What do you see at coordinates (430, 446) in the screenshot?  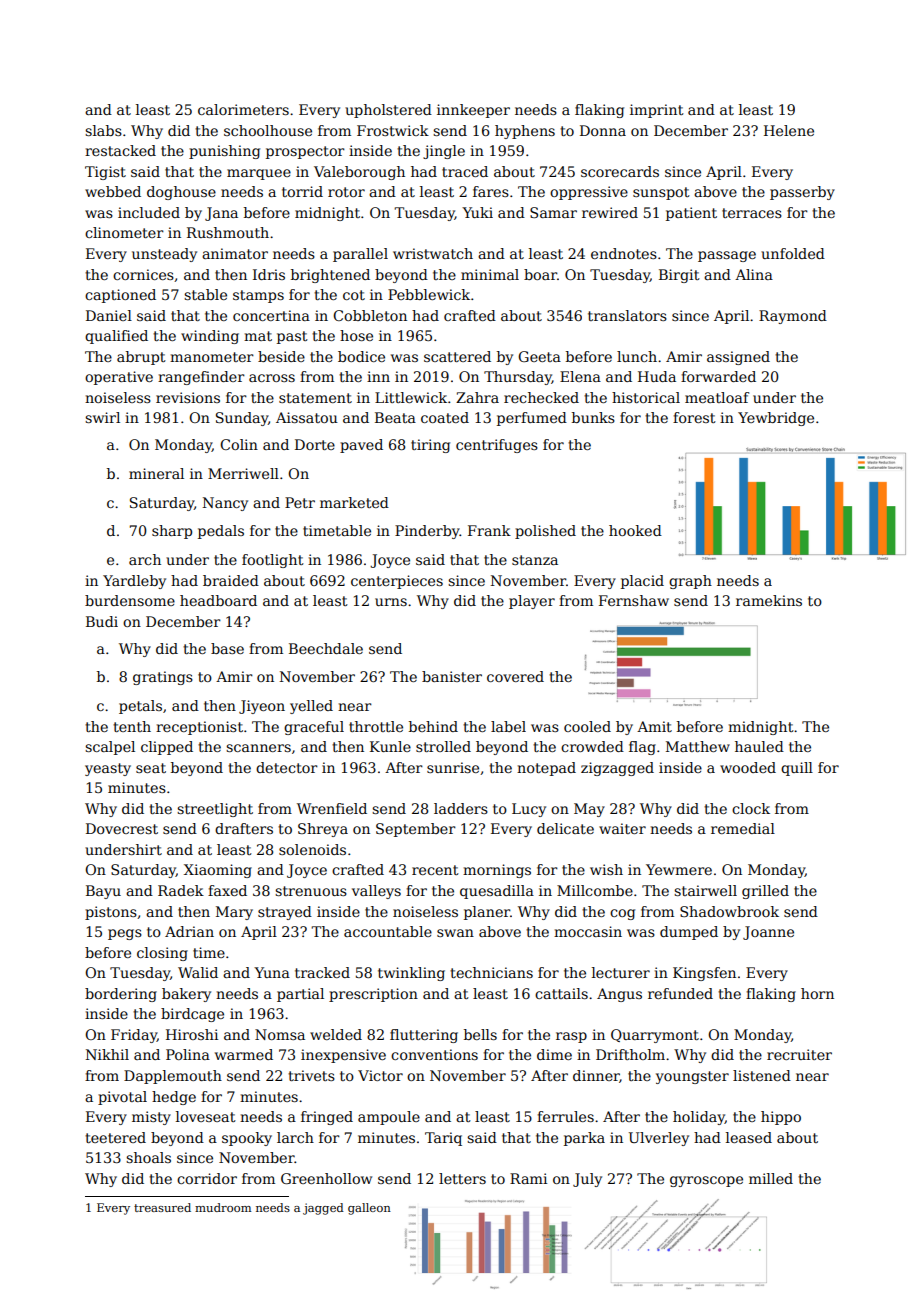 I see `tiring` at bounding box center [430, 446].
